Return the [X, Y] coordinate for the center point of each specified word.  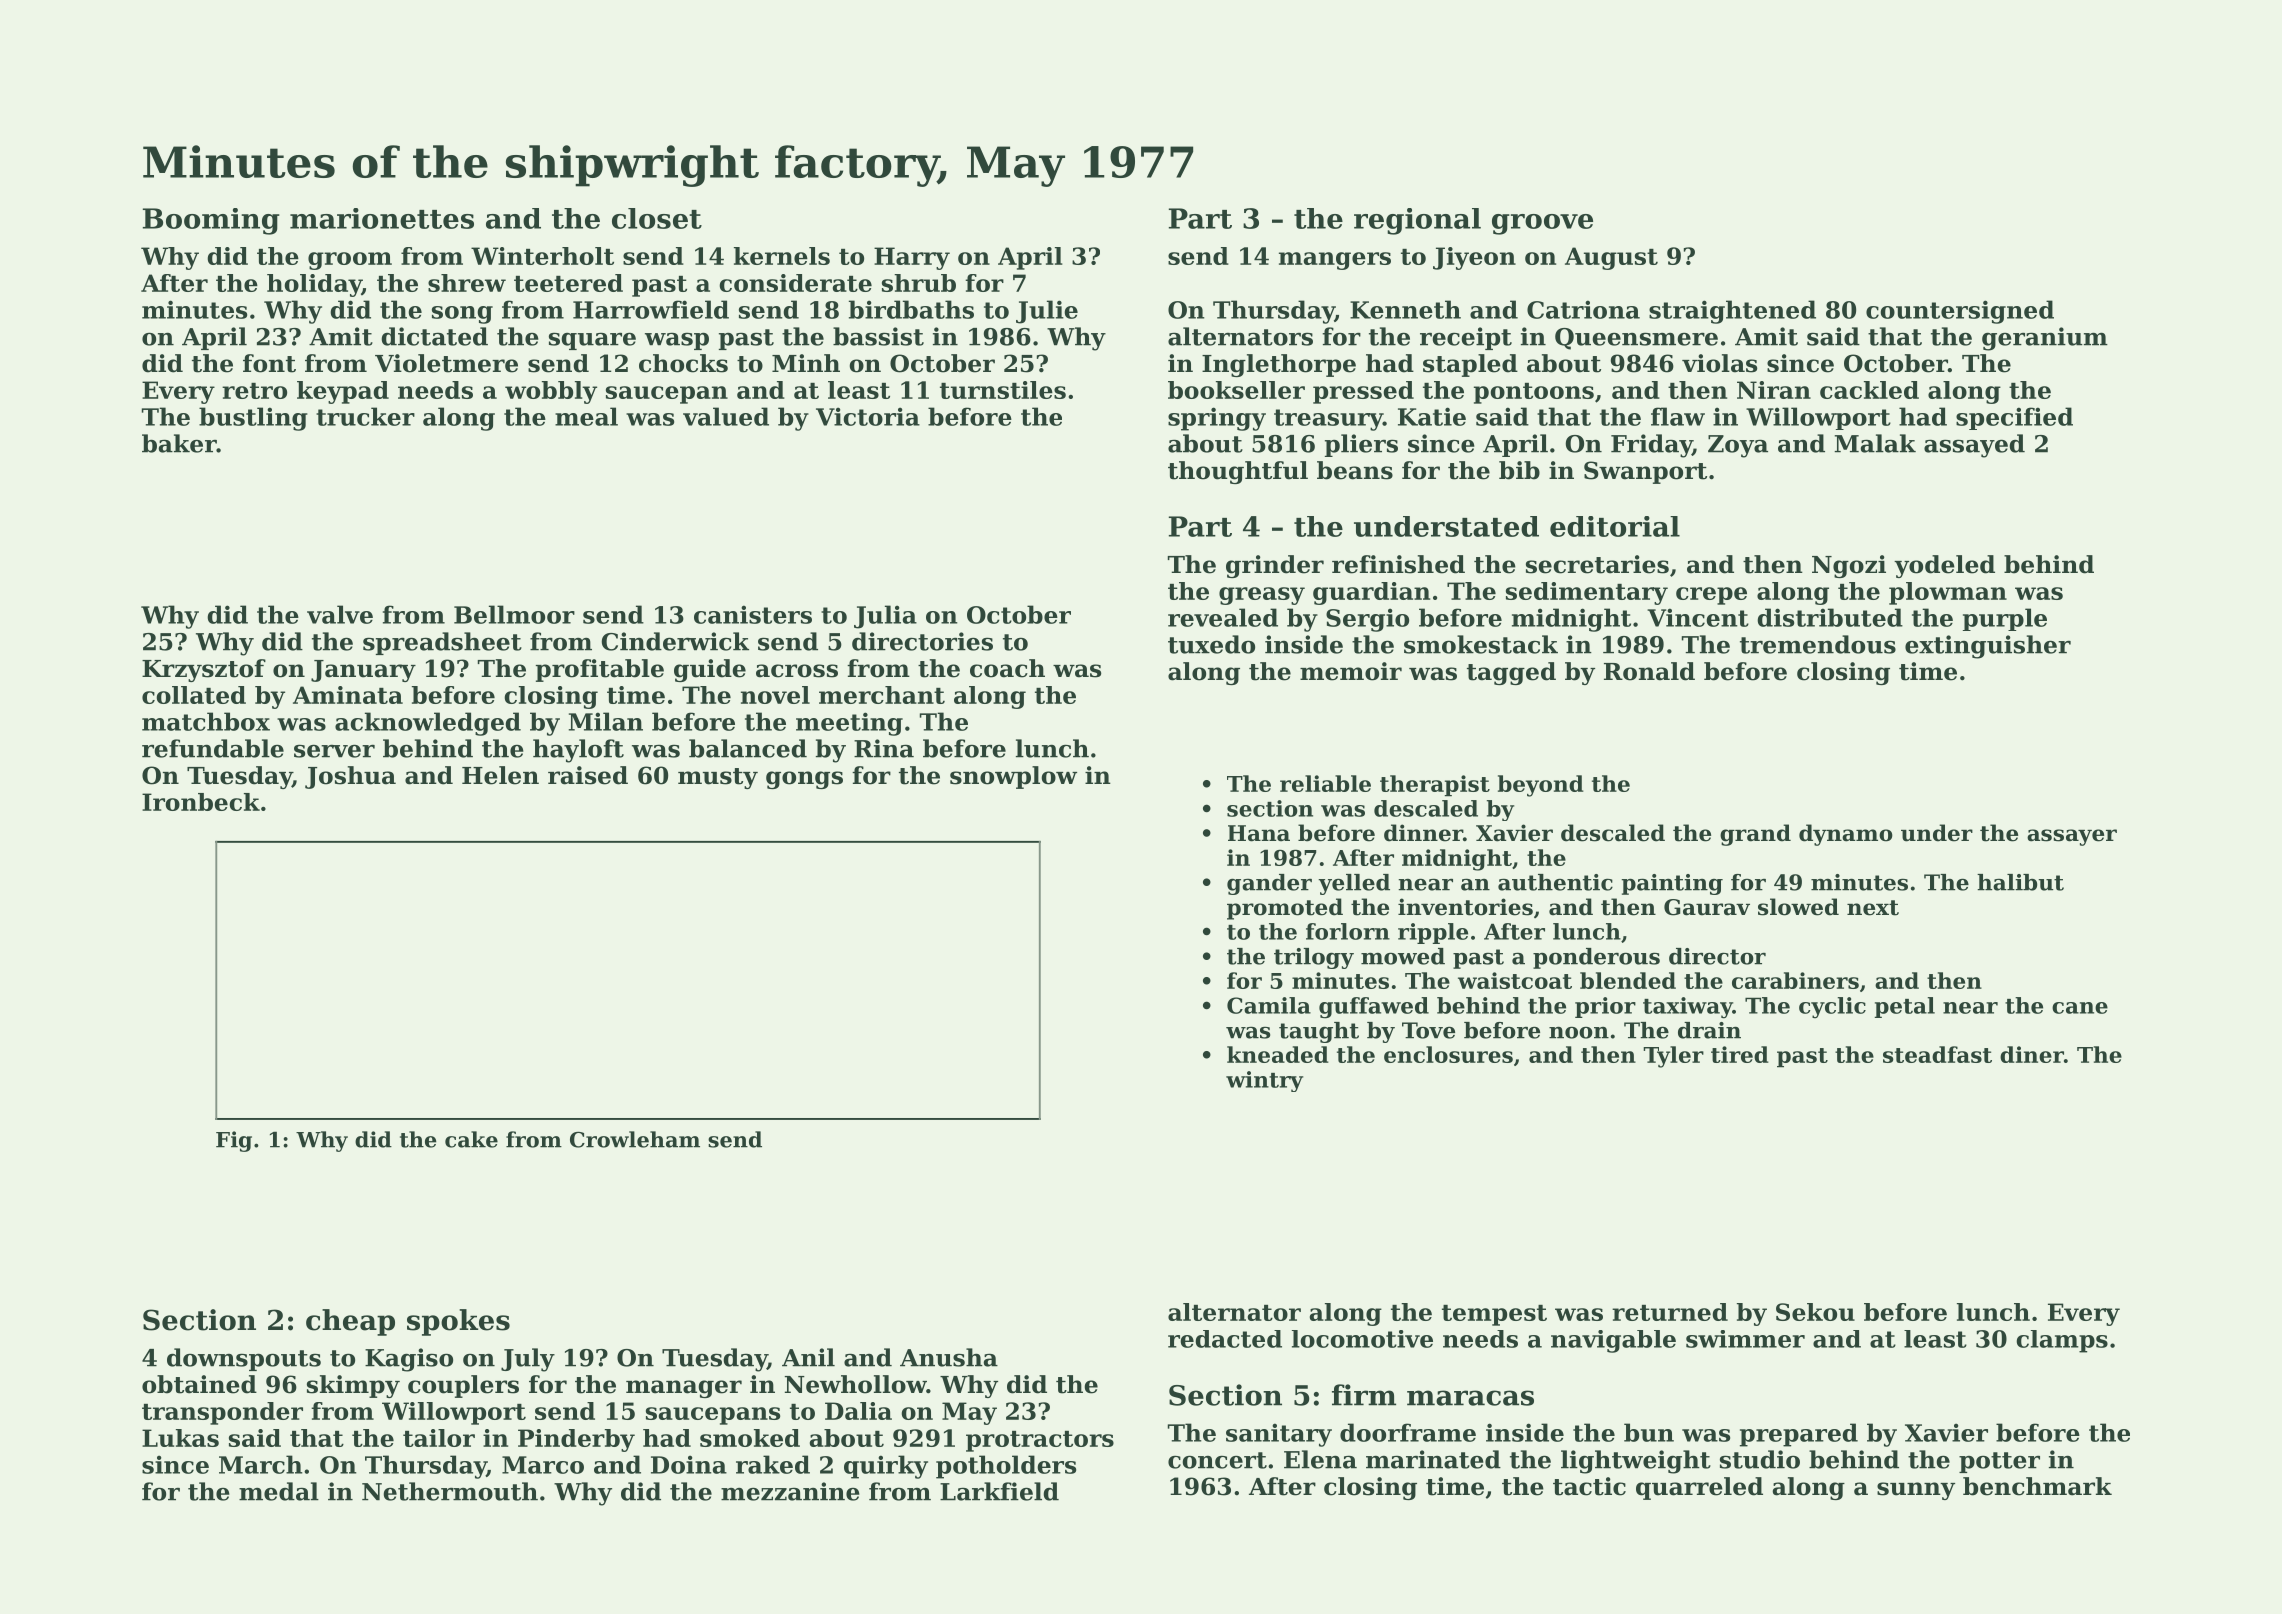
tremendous [1818, 644]
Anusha [949, 1357]
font [269, 363]
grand [1755, 835]
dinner [1423, 833]
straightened [1732, 312]
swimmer [1745, 1339]
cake [471, 1139]
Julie [1047, 312]
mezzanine [790, 1491]
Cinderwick [675, 641]
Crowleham [635, 1139]
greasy [1262, 596]
